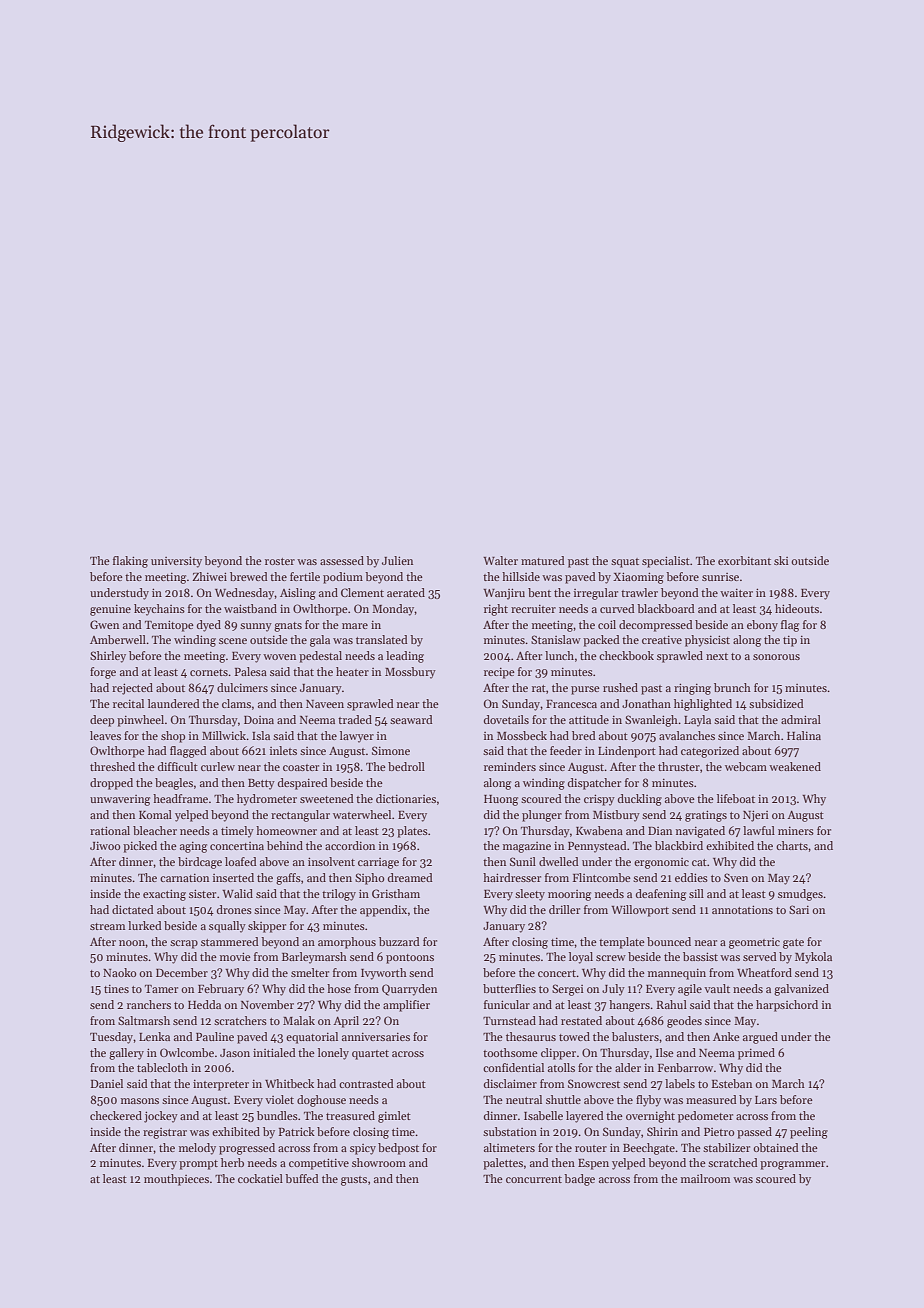 The height and width of the image is (1308, 924). I want to click on overnight, so click(650, 1117).
